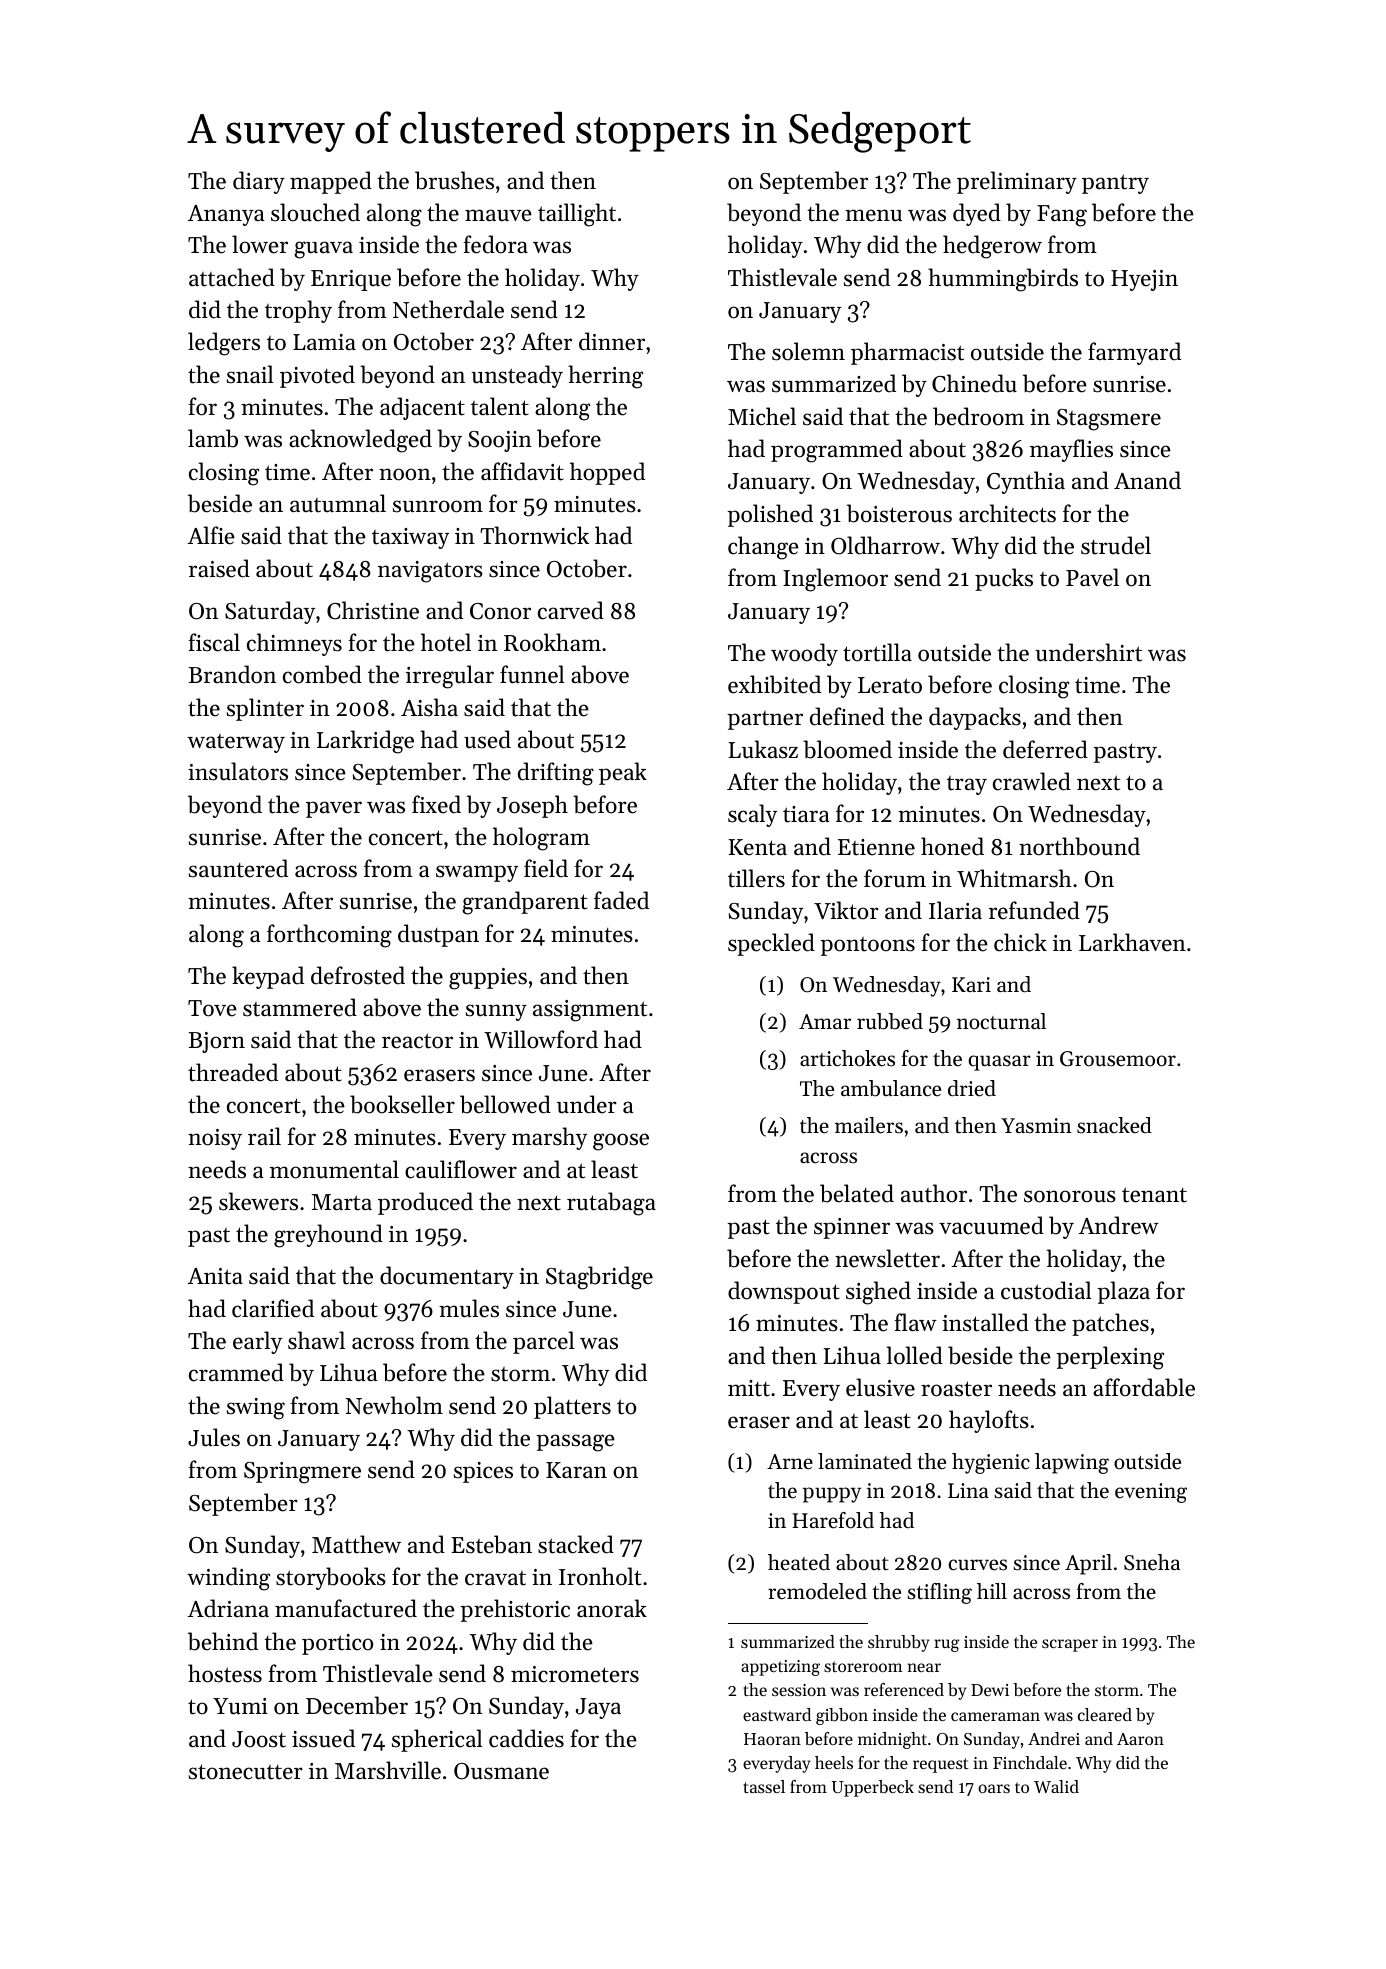  I want to click on acknowledged, so click(360, 441).
